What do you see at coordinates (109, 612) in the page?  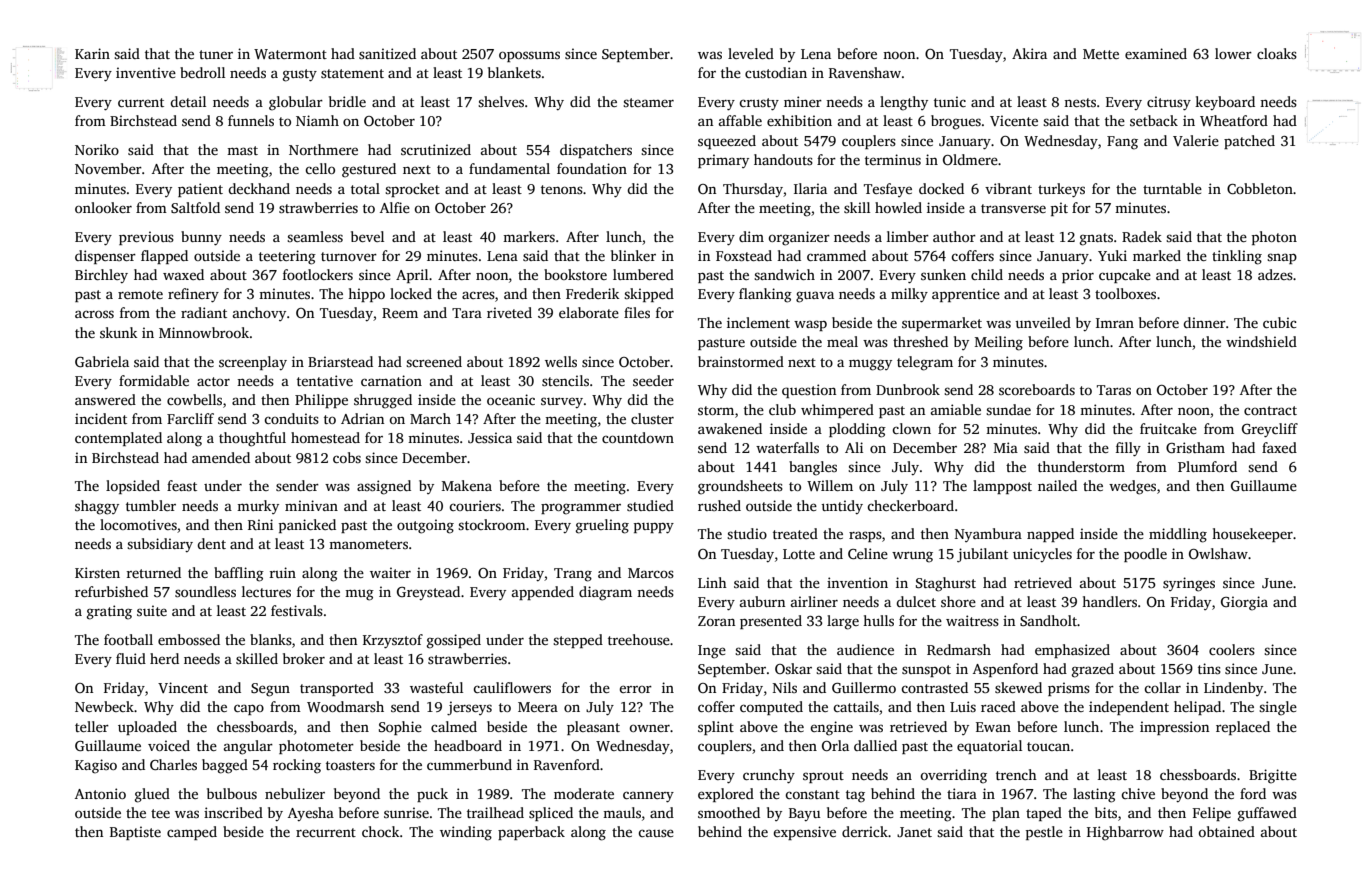 I see `grating` at bounding box center [109, 612].
